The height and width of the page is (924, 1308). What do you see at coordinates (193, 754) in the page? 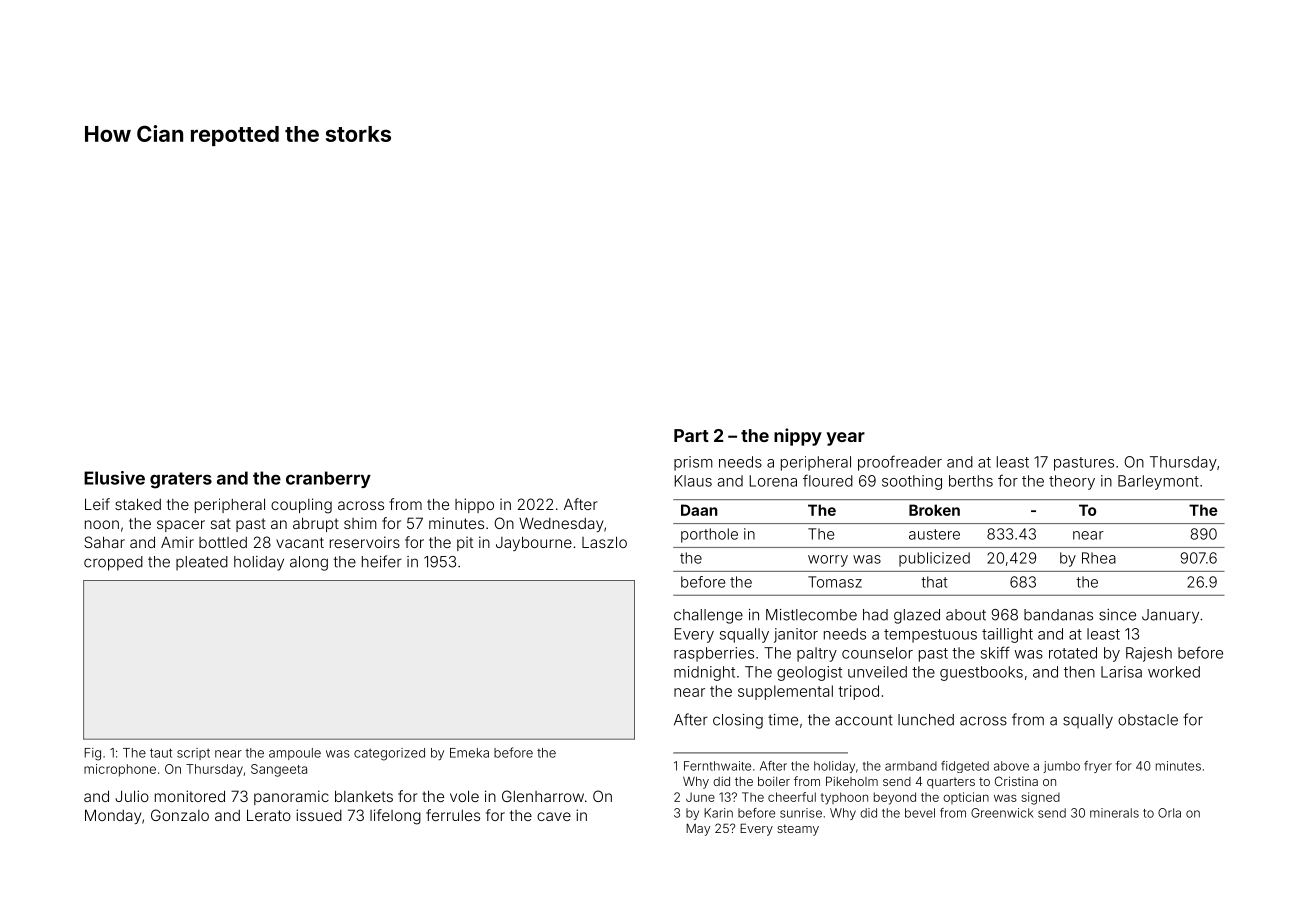
I see `script` at bounding box center [193, 754].
